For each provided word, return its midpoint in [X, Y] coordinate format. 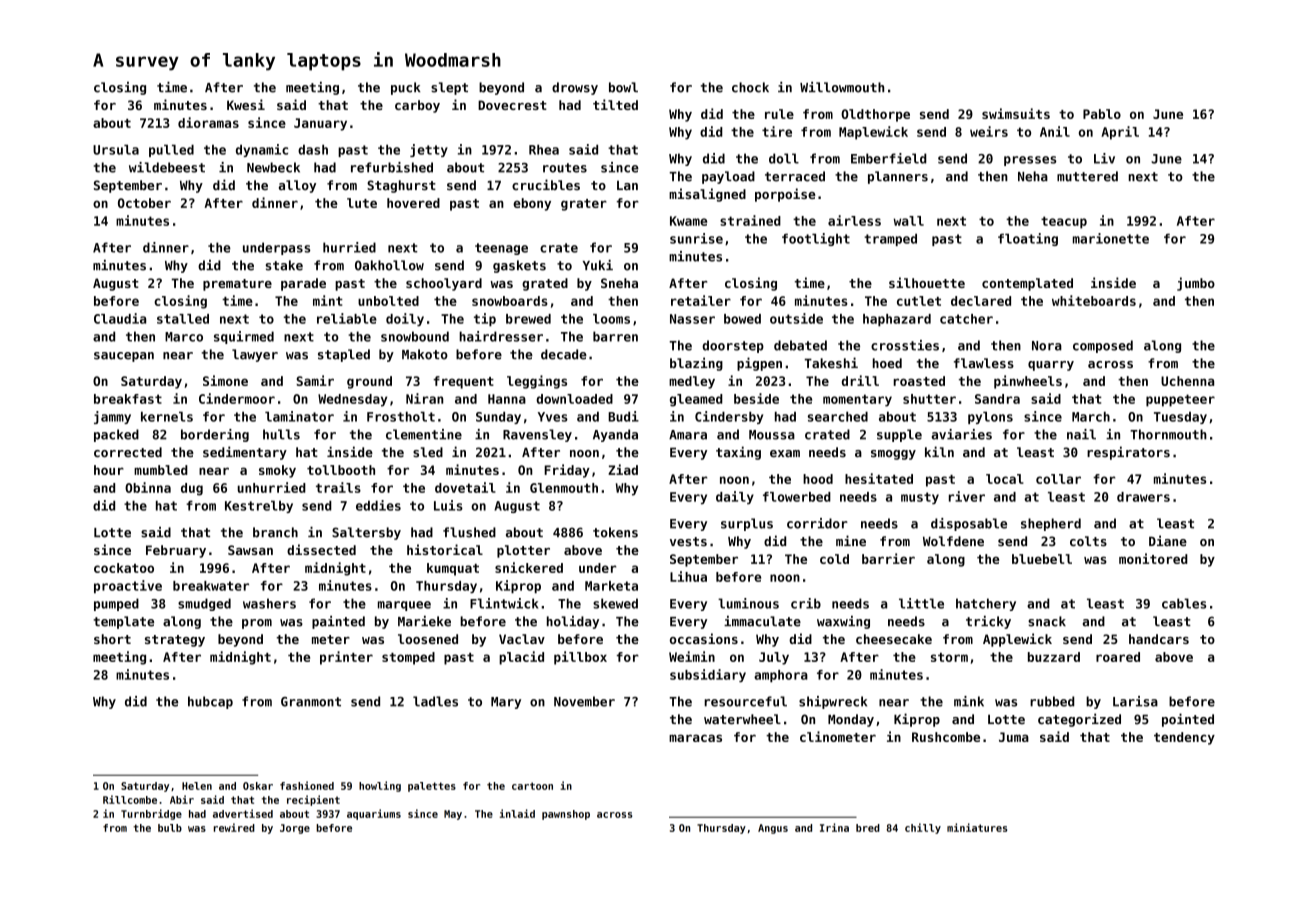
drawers [1143, 497]
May [453, 815]
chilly [923, 828]
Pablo [1102, 114]
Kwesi [246, 104]
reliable [347, 318]
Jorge [295, 829]
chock [750, 87]
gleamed [696, 400]
